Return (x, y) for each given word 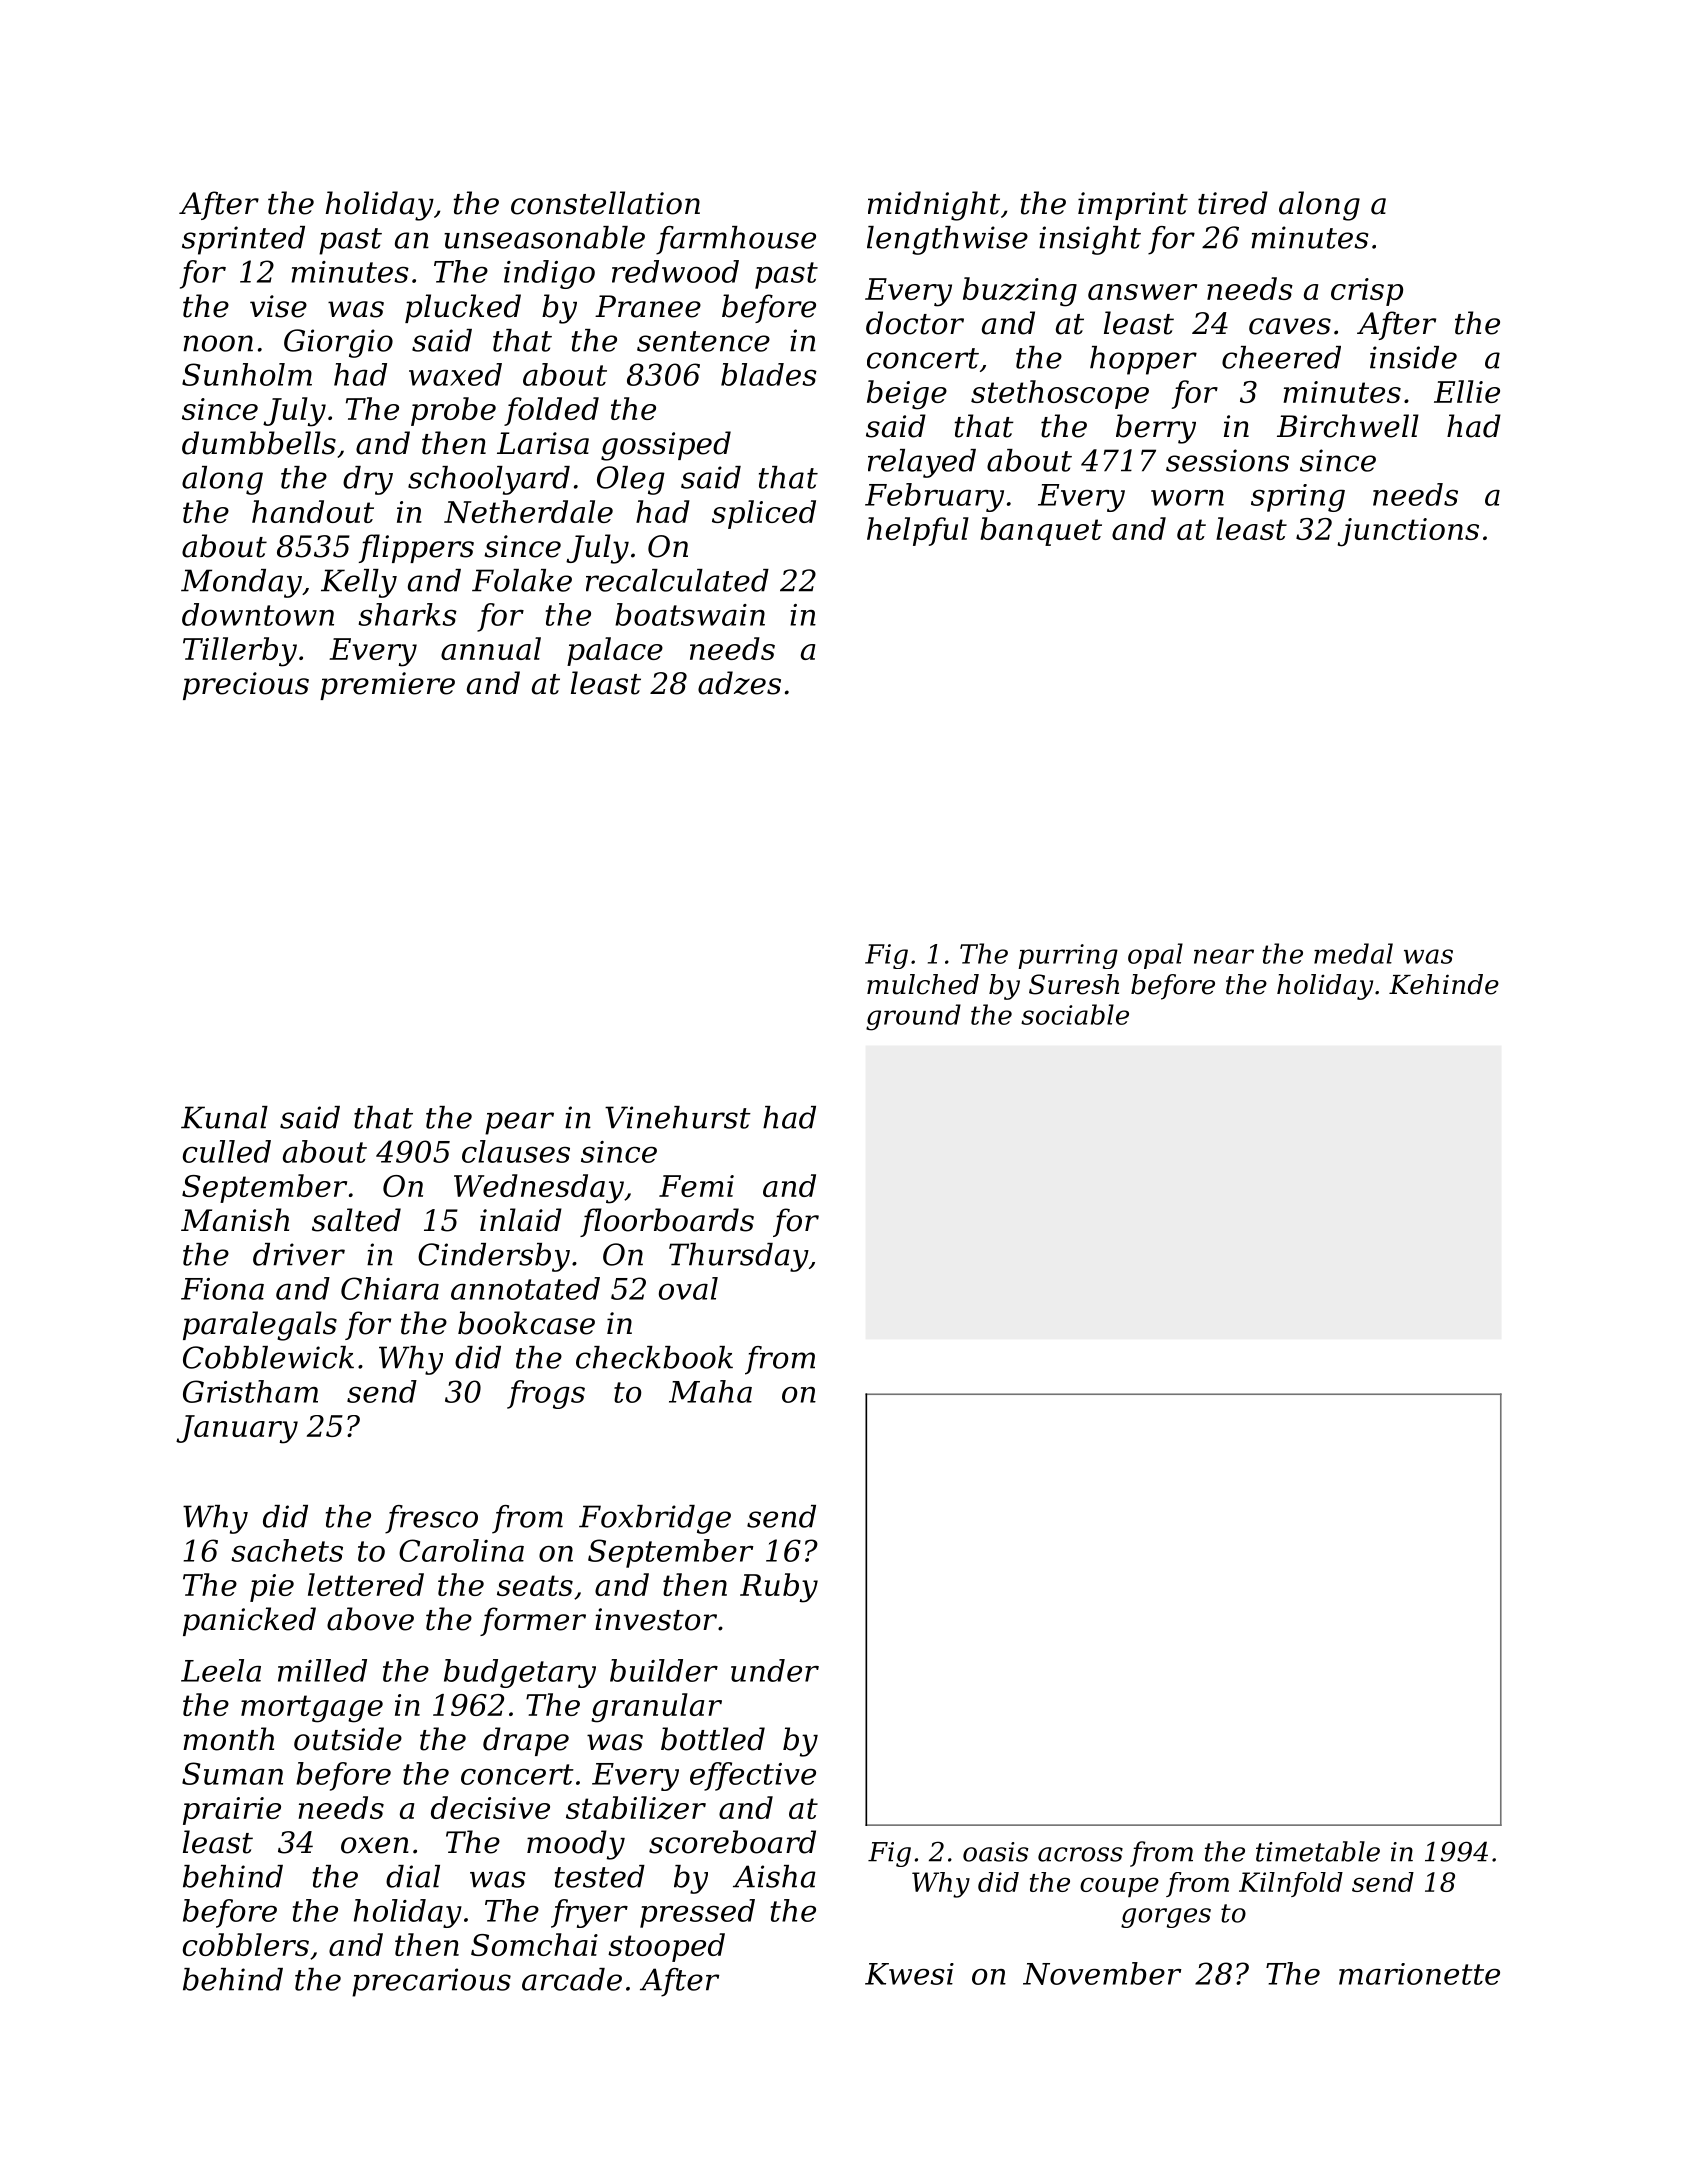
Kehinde (1444, 984)
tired (1233, 203)
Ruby (779, 1588)
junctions (1408, 532)
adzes (739, 683)
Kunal (224, 1117)
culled (227, 1151)
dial (413, 1876)
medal (1353, 953)
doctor (915, 323)
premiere (387, 686)
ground (913, 1017)
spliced (764, 514)
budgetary (520, 1673)
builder (664, 1670)
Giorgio (338, 343)
